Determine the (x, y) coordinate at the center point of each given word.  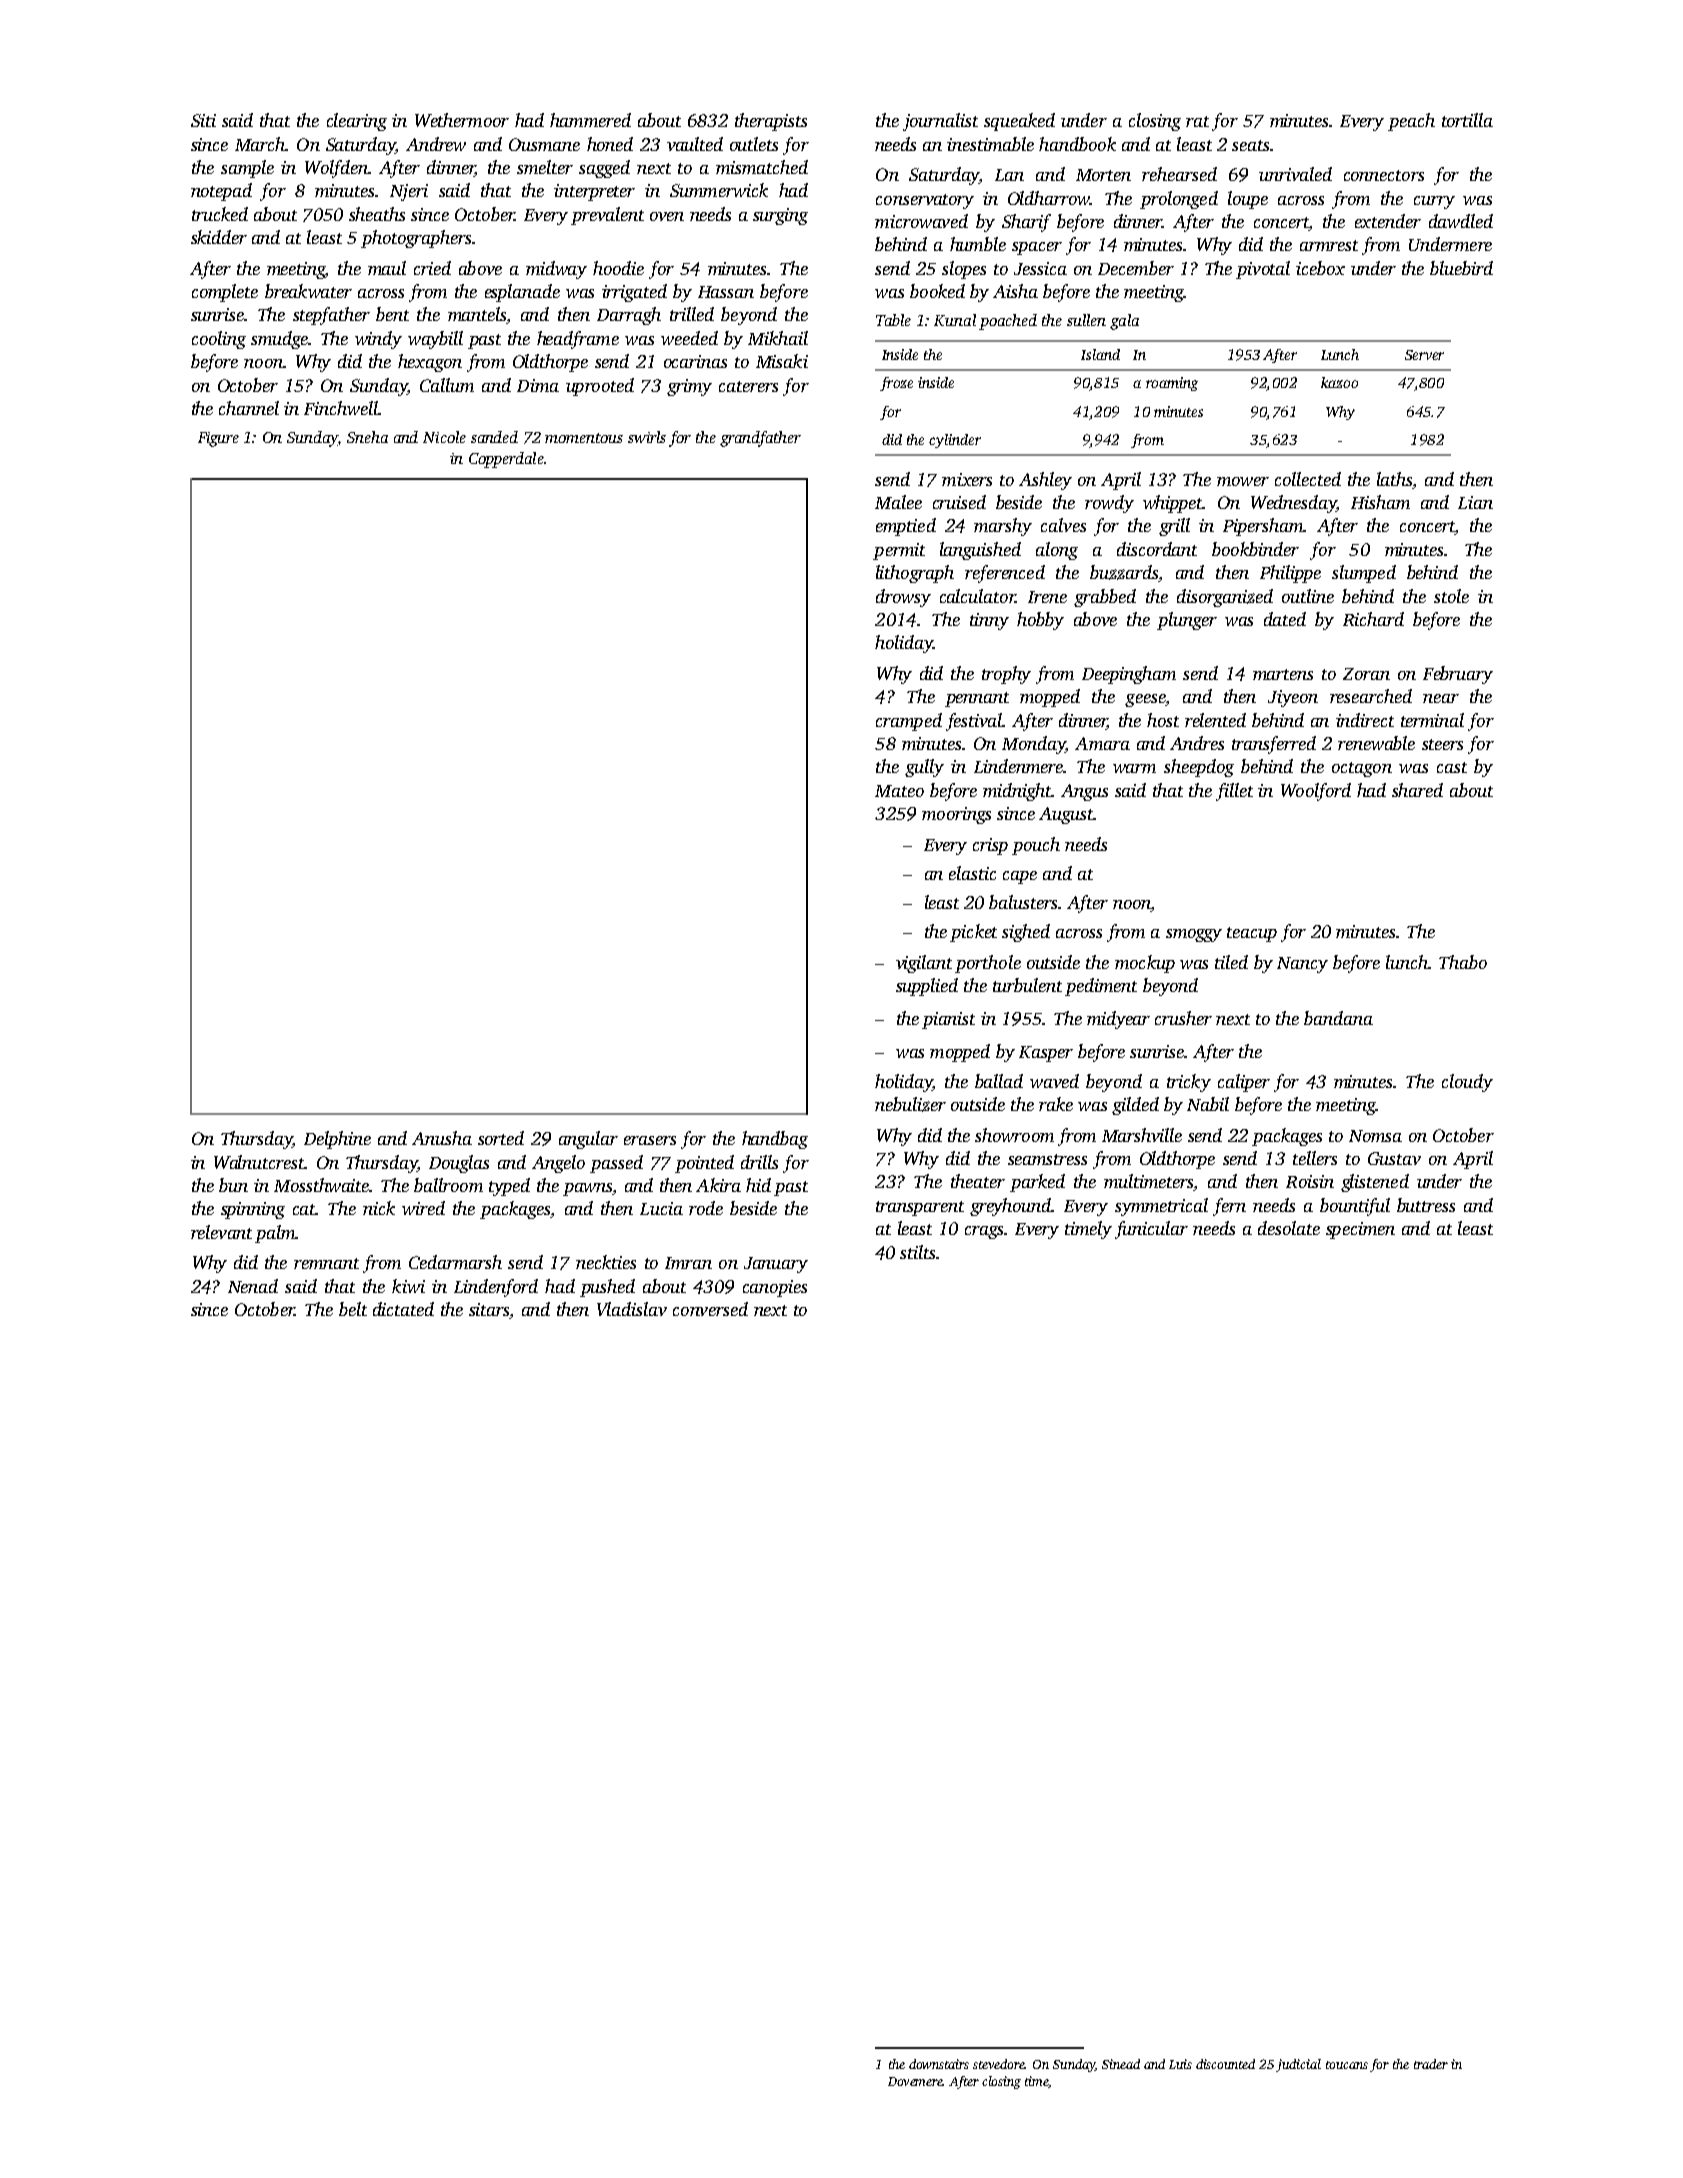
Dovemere (915, 2081)
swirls (647, 437)
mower (1243, 481)
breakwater (308, 291)
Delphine (337, 1140)
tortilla (1467, 120)
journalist (940, 122)
